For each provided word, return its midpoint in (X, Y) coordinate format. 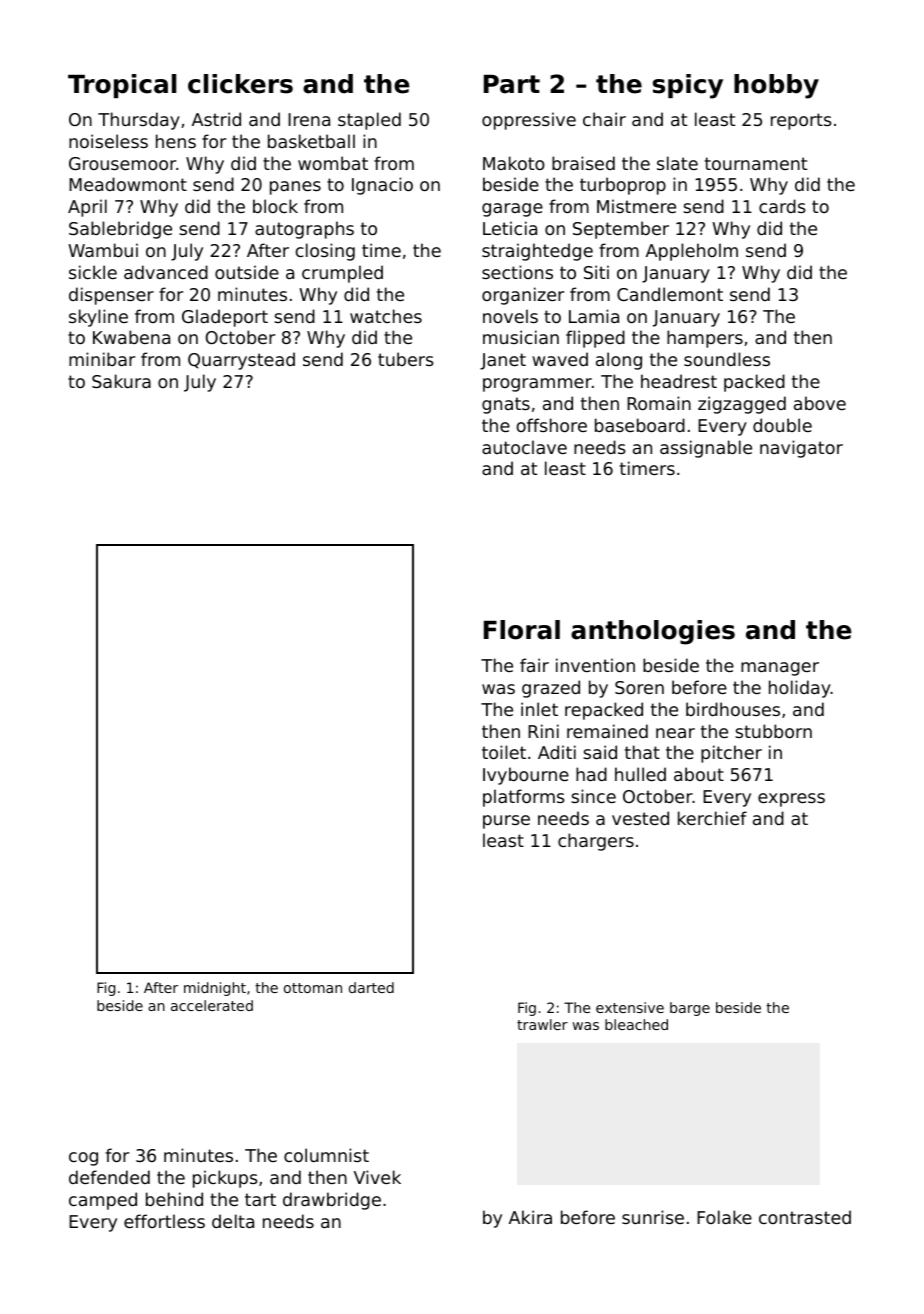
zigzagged (742, 405)
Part (512, 84)
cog (83, 1159)
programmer (537, 385)
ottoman (313, 988)
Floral (522, 630)
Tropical (122, 86)
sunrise (653, 1217)
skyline (98, 318)
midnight (215, 989)
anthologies (653, 632)
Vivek (377, 1177)
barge (690, 1009)
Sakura (121, 381)
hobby (776, 86)
